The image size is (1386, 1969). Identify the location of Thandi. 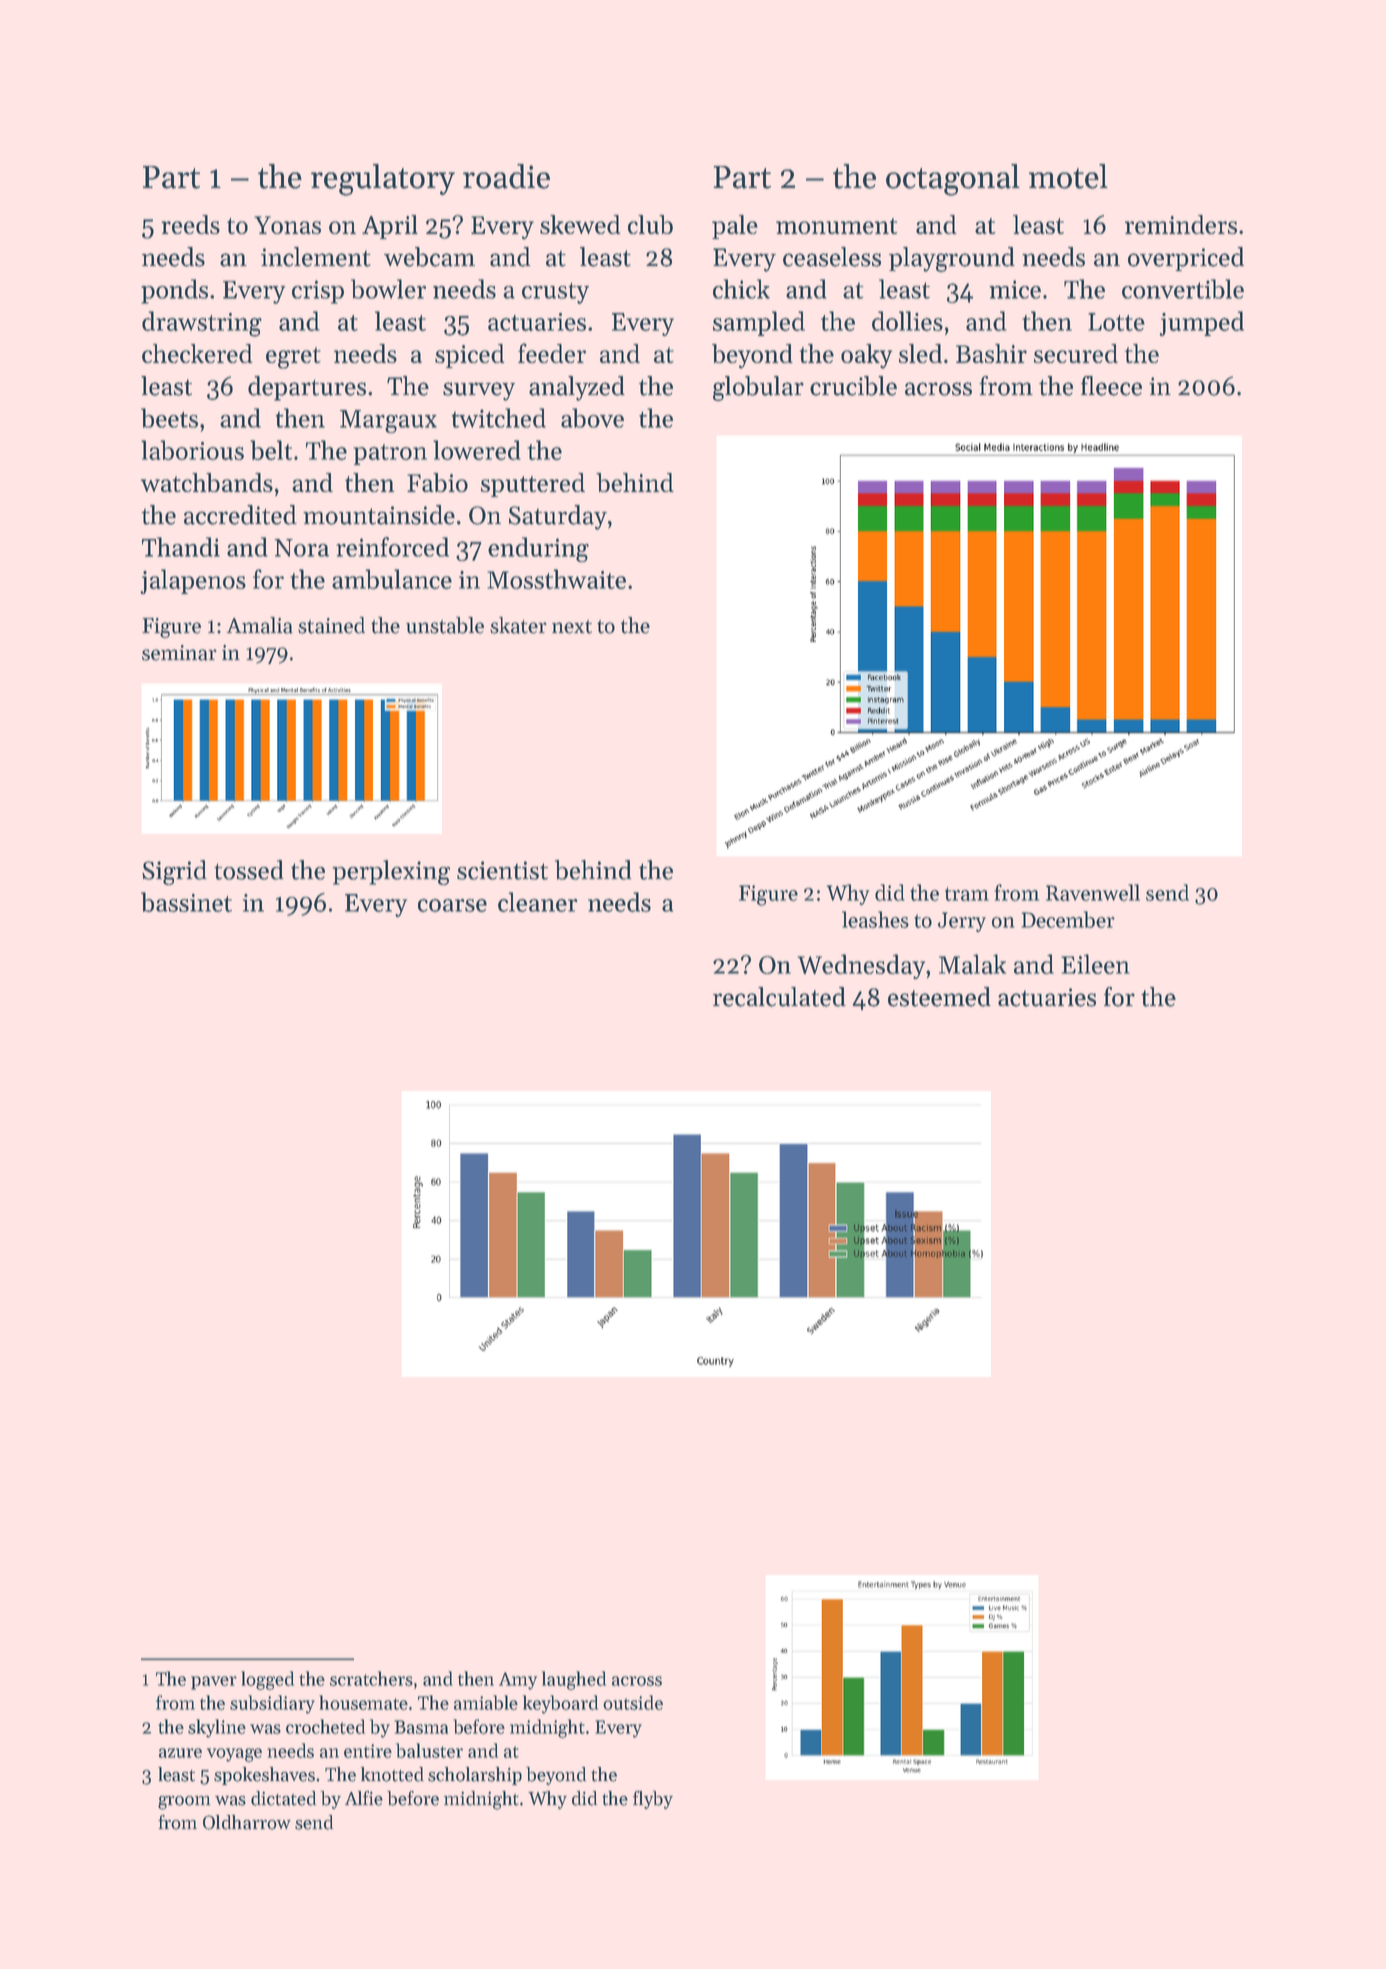
(181, 547).
